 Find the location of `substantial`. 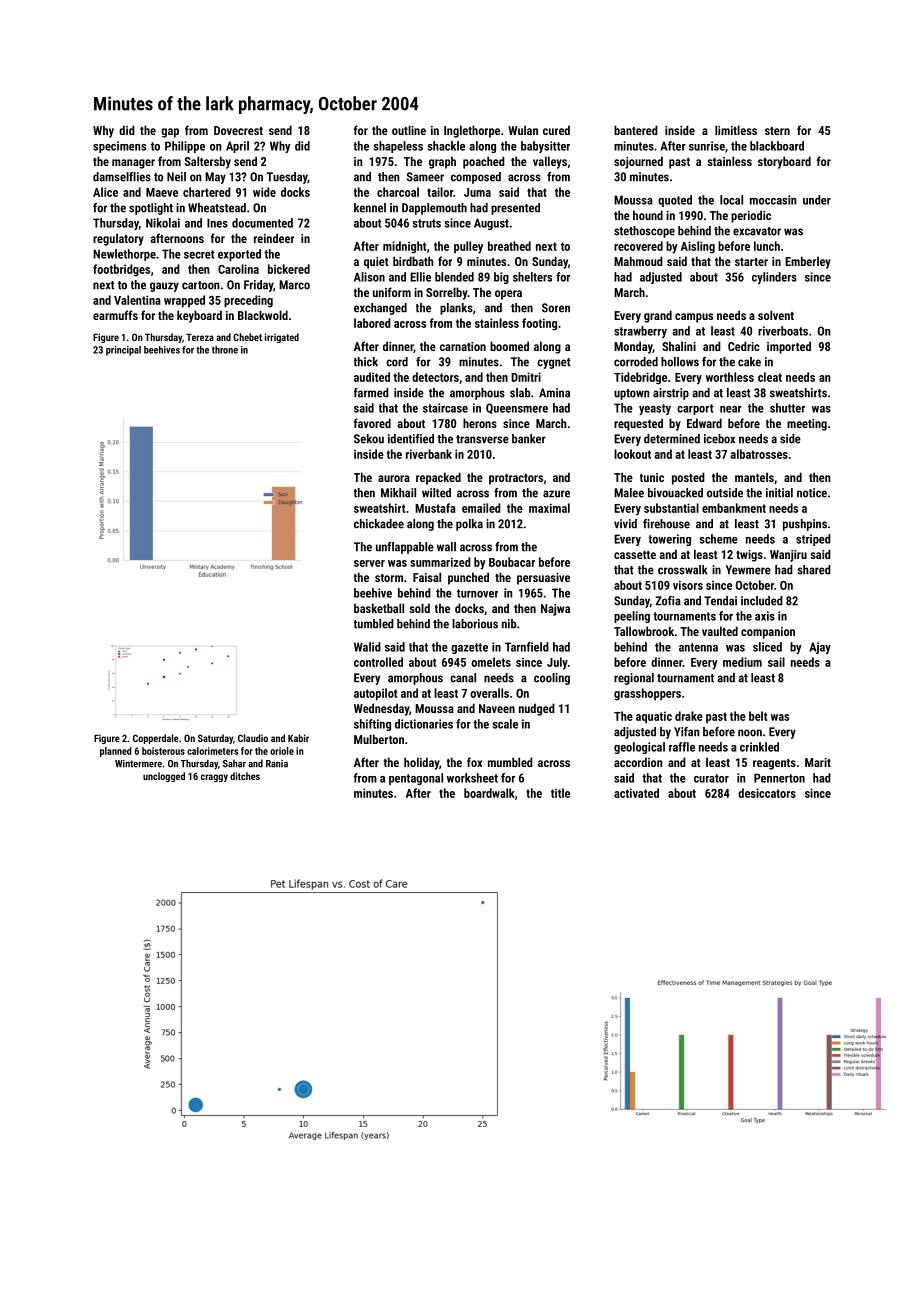

substantial is located at coordinates (671, 508).
